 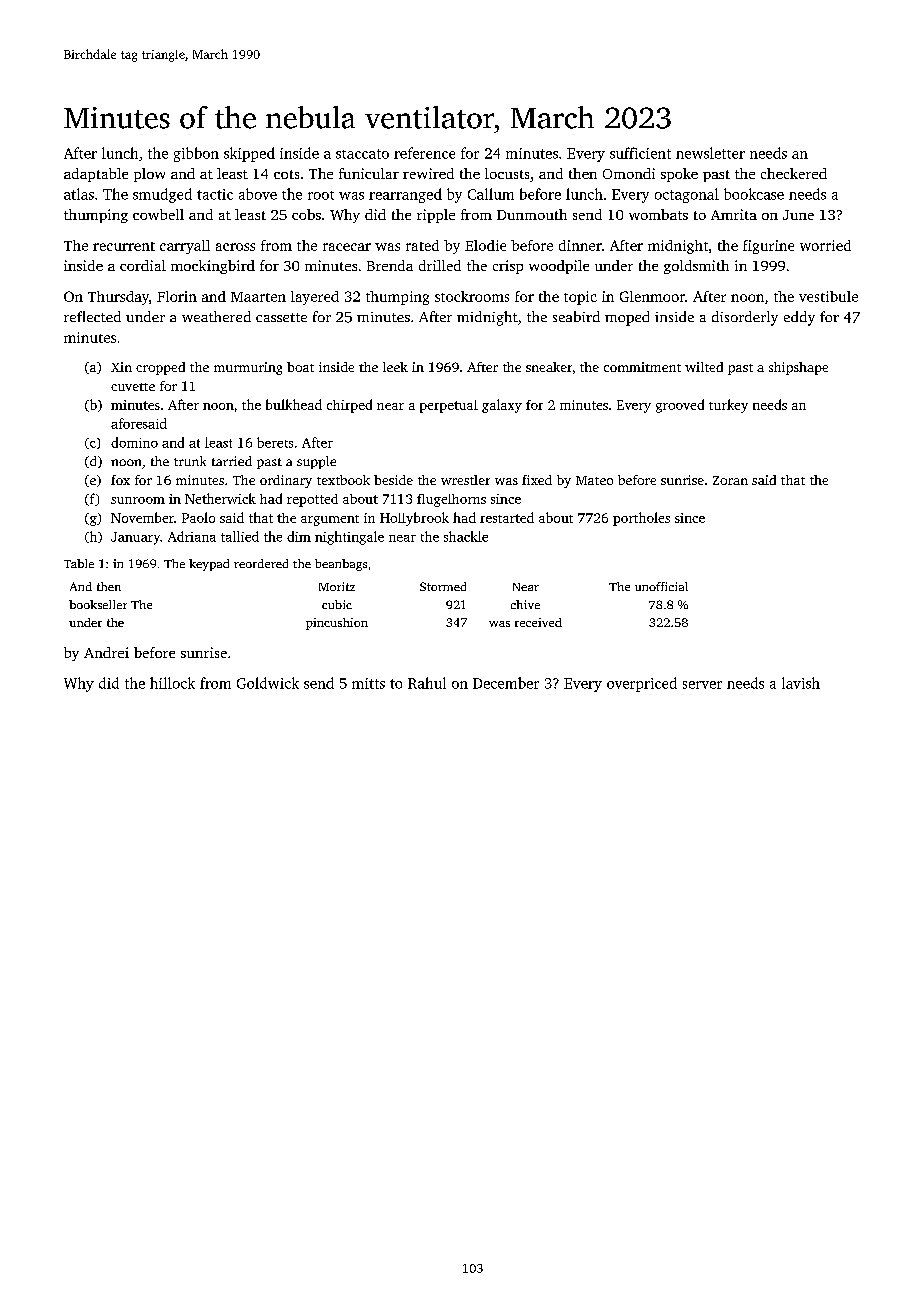 What do you see at coordinates (642, 684) in the screenshot?
I see `overpriced` at bounding box center [642, 684].
